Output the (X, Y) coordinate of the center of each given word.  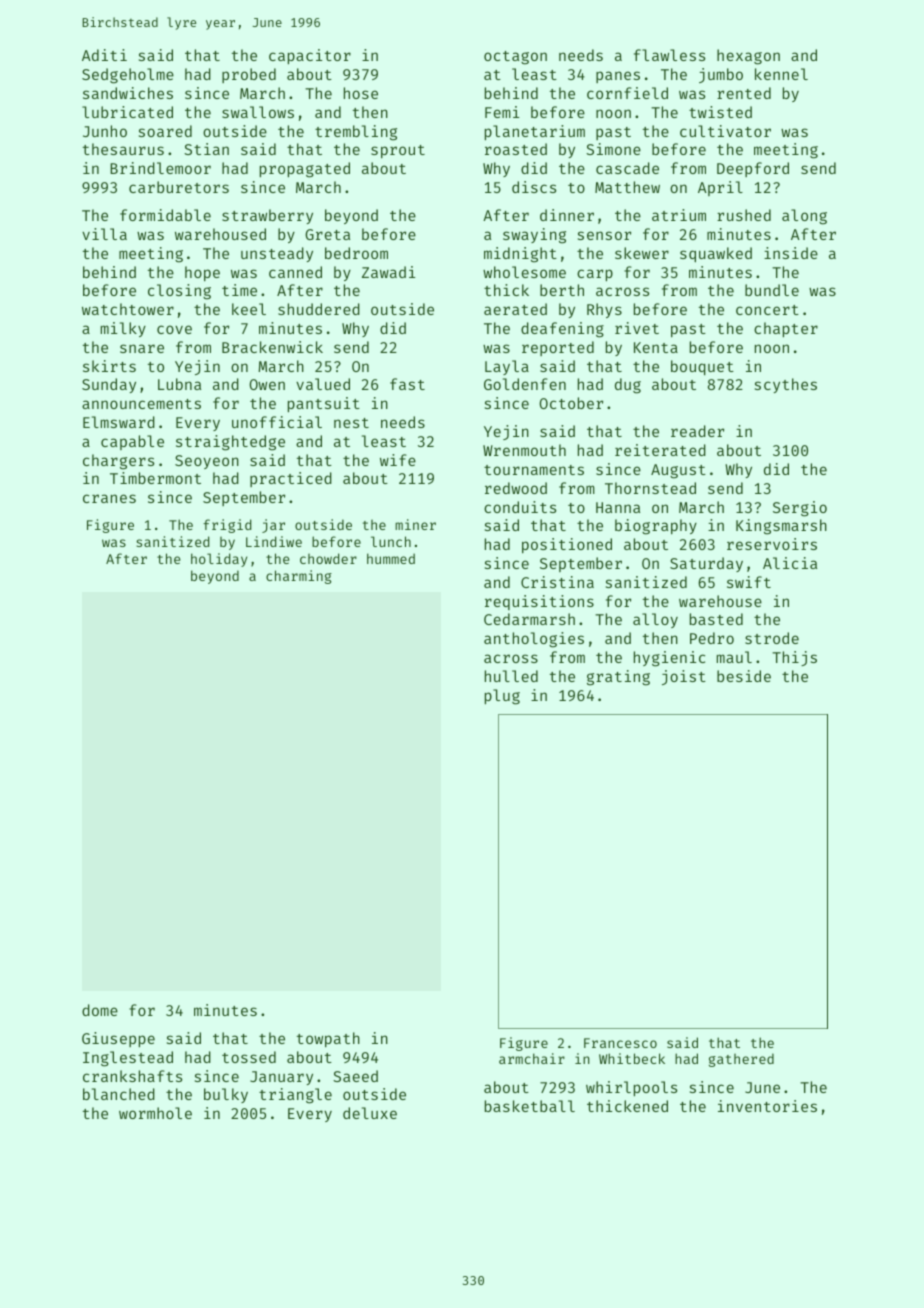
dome (100, 1010)
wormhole (155, 1113)
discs (534, 187)
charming (299, 577)
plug (502, 697)
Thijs (794, 658)
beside (744, 676)
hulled (511, 676)
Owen (267, 384)
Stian (206, 149)
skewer (642, 253)
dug (628, 386)
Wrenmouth (524, 450)
